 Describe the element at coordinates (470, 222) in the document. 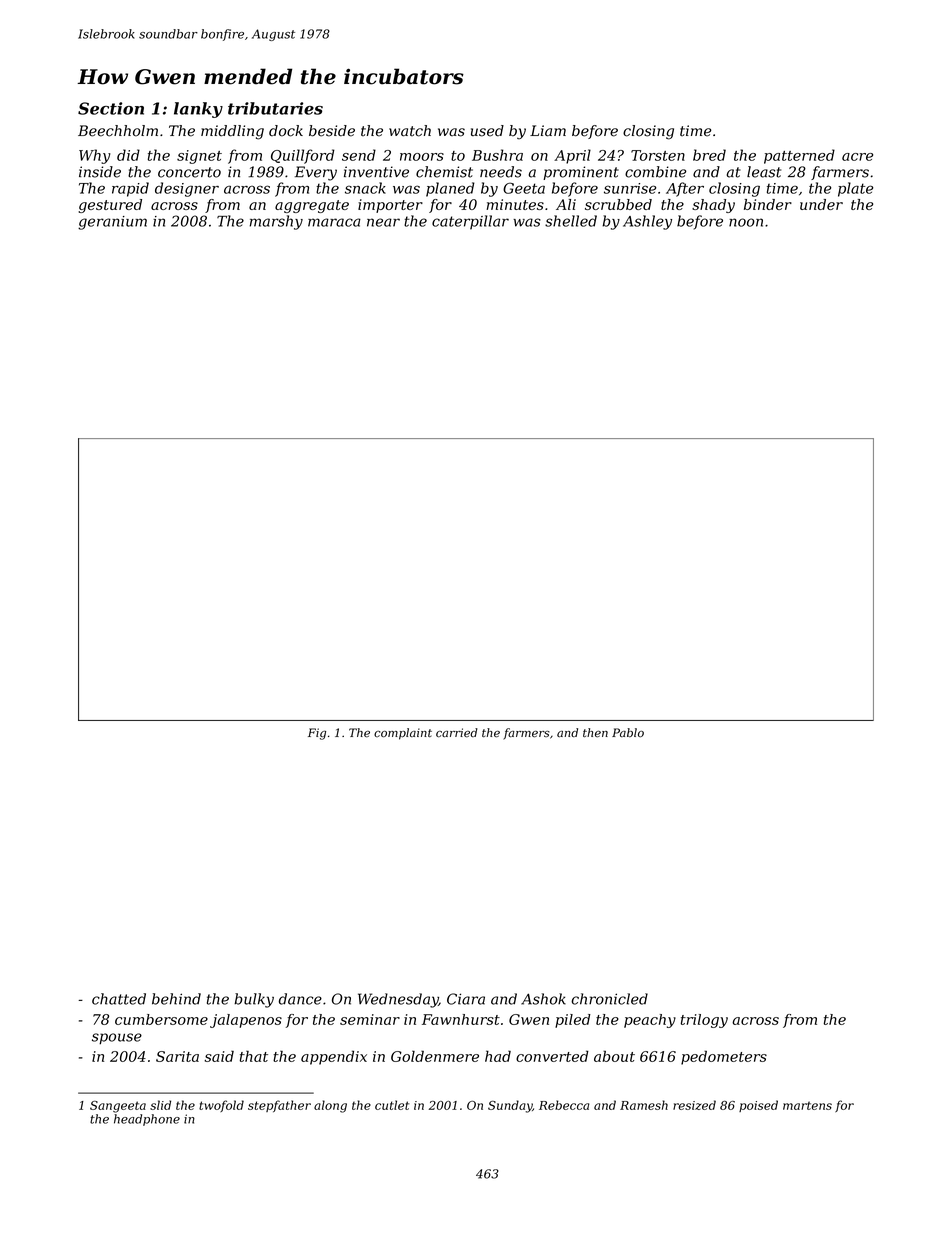

I see `caterpillar` at that location.
